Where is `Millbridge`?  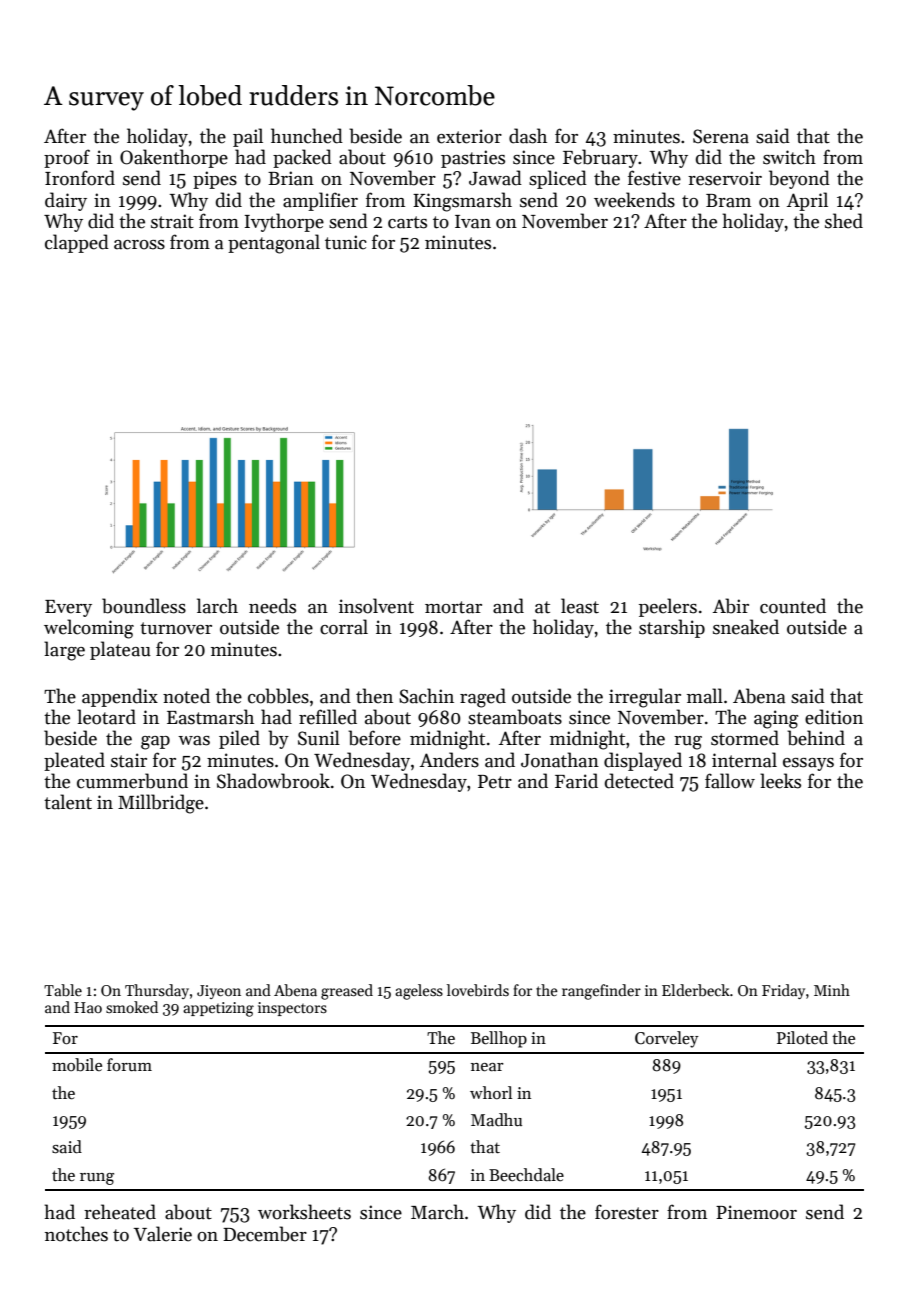 Millbridge is located at coordinates (161, 804).
